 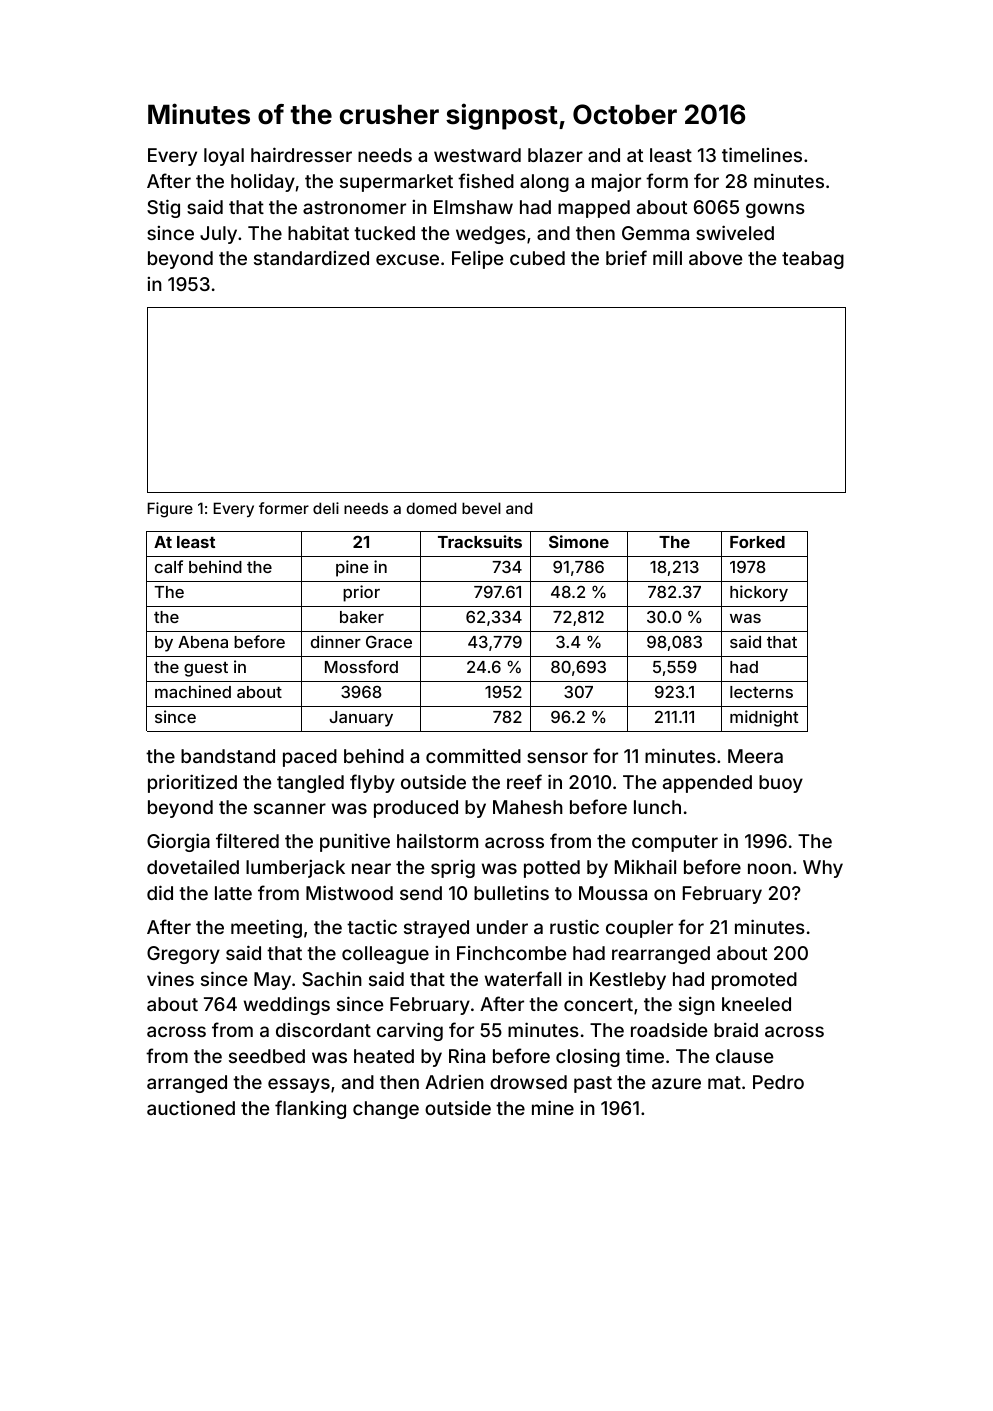 What do you see at coordinates (813, 260) in the screenshot?
I see `teabag` at bounding box center [813, 260].
